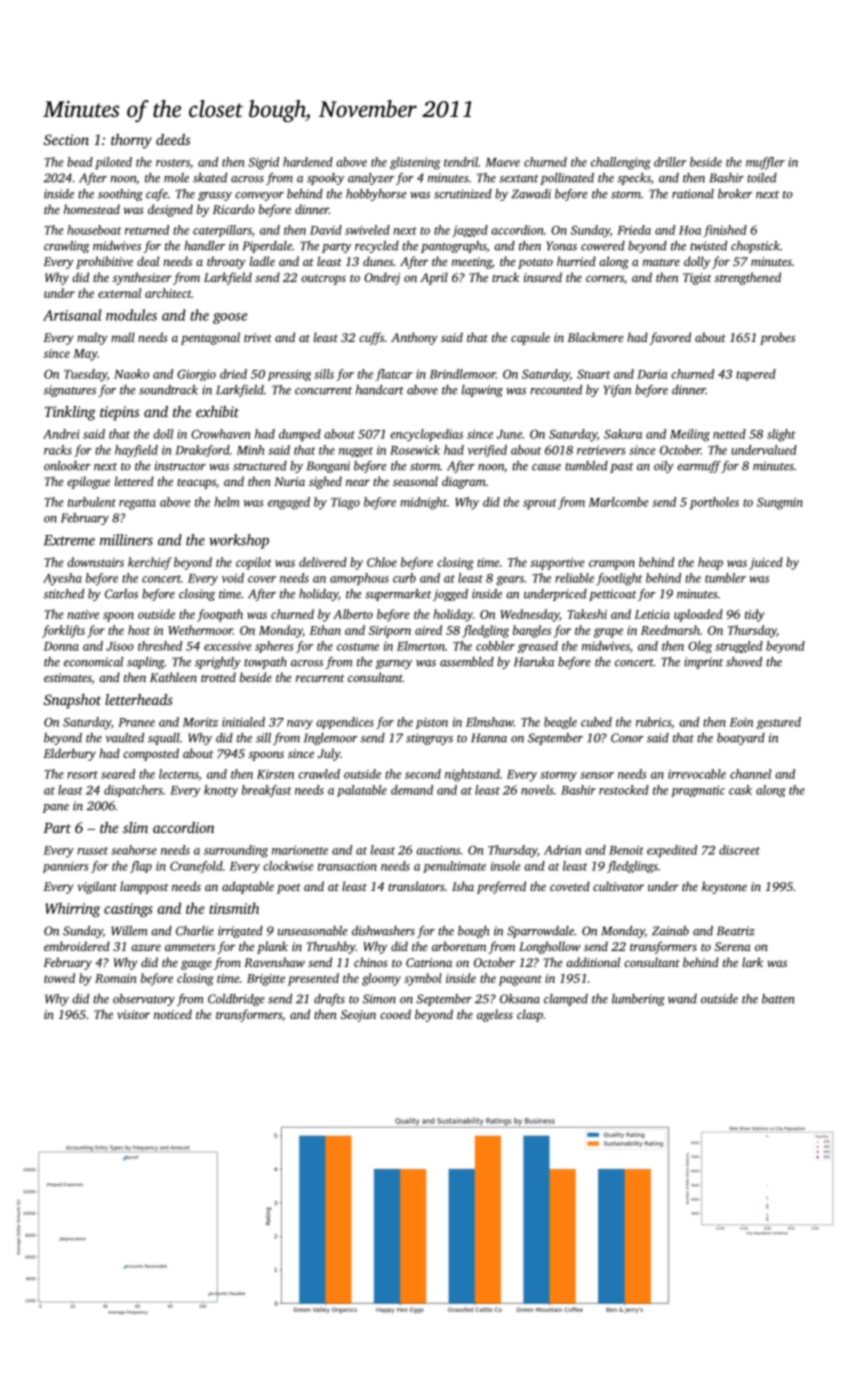 The height and width of the page is (1400, 849). Describe the element at coordinates (495, 1015) in the page. I see `ageless` at that location.
